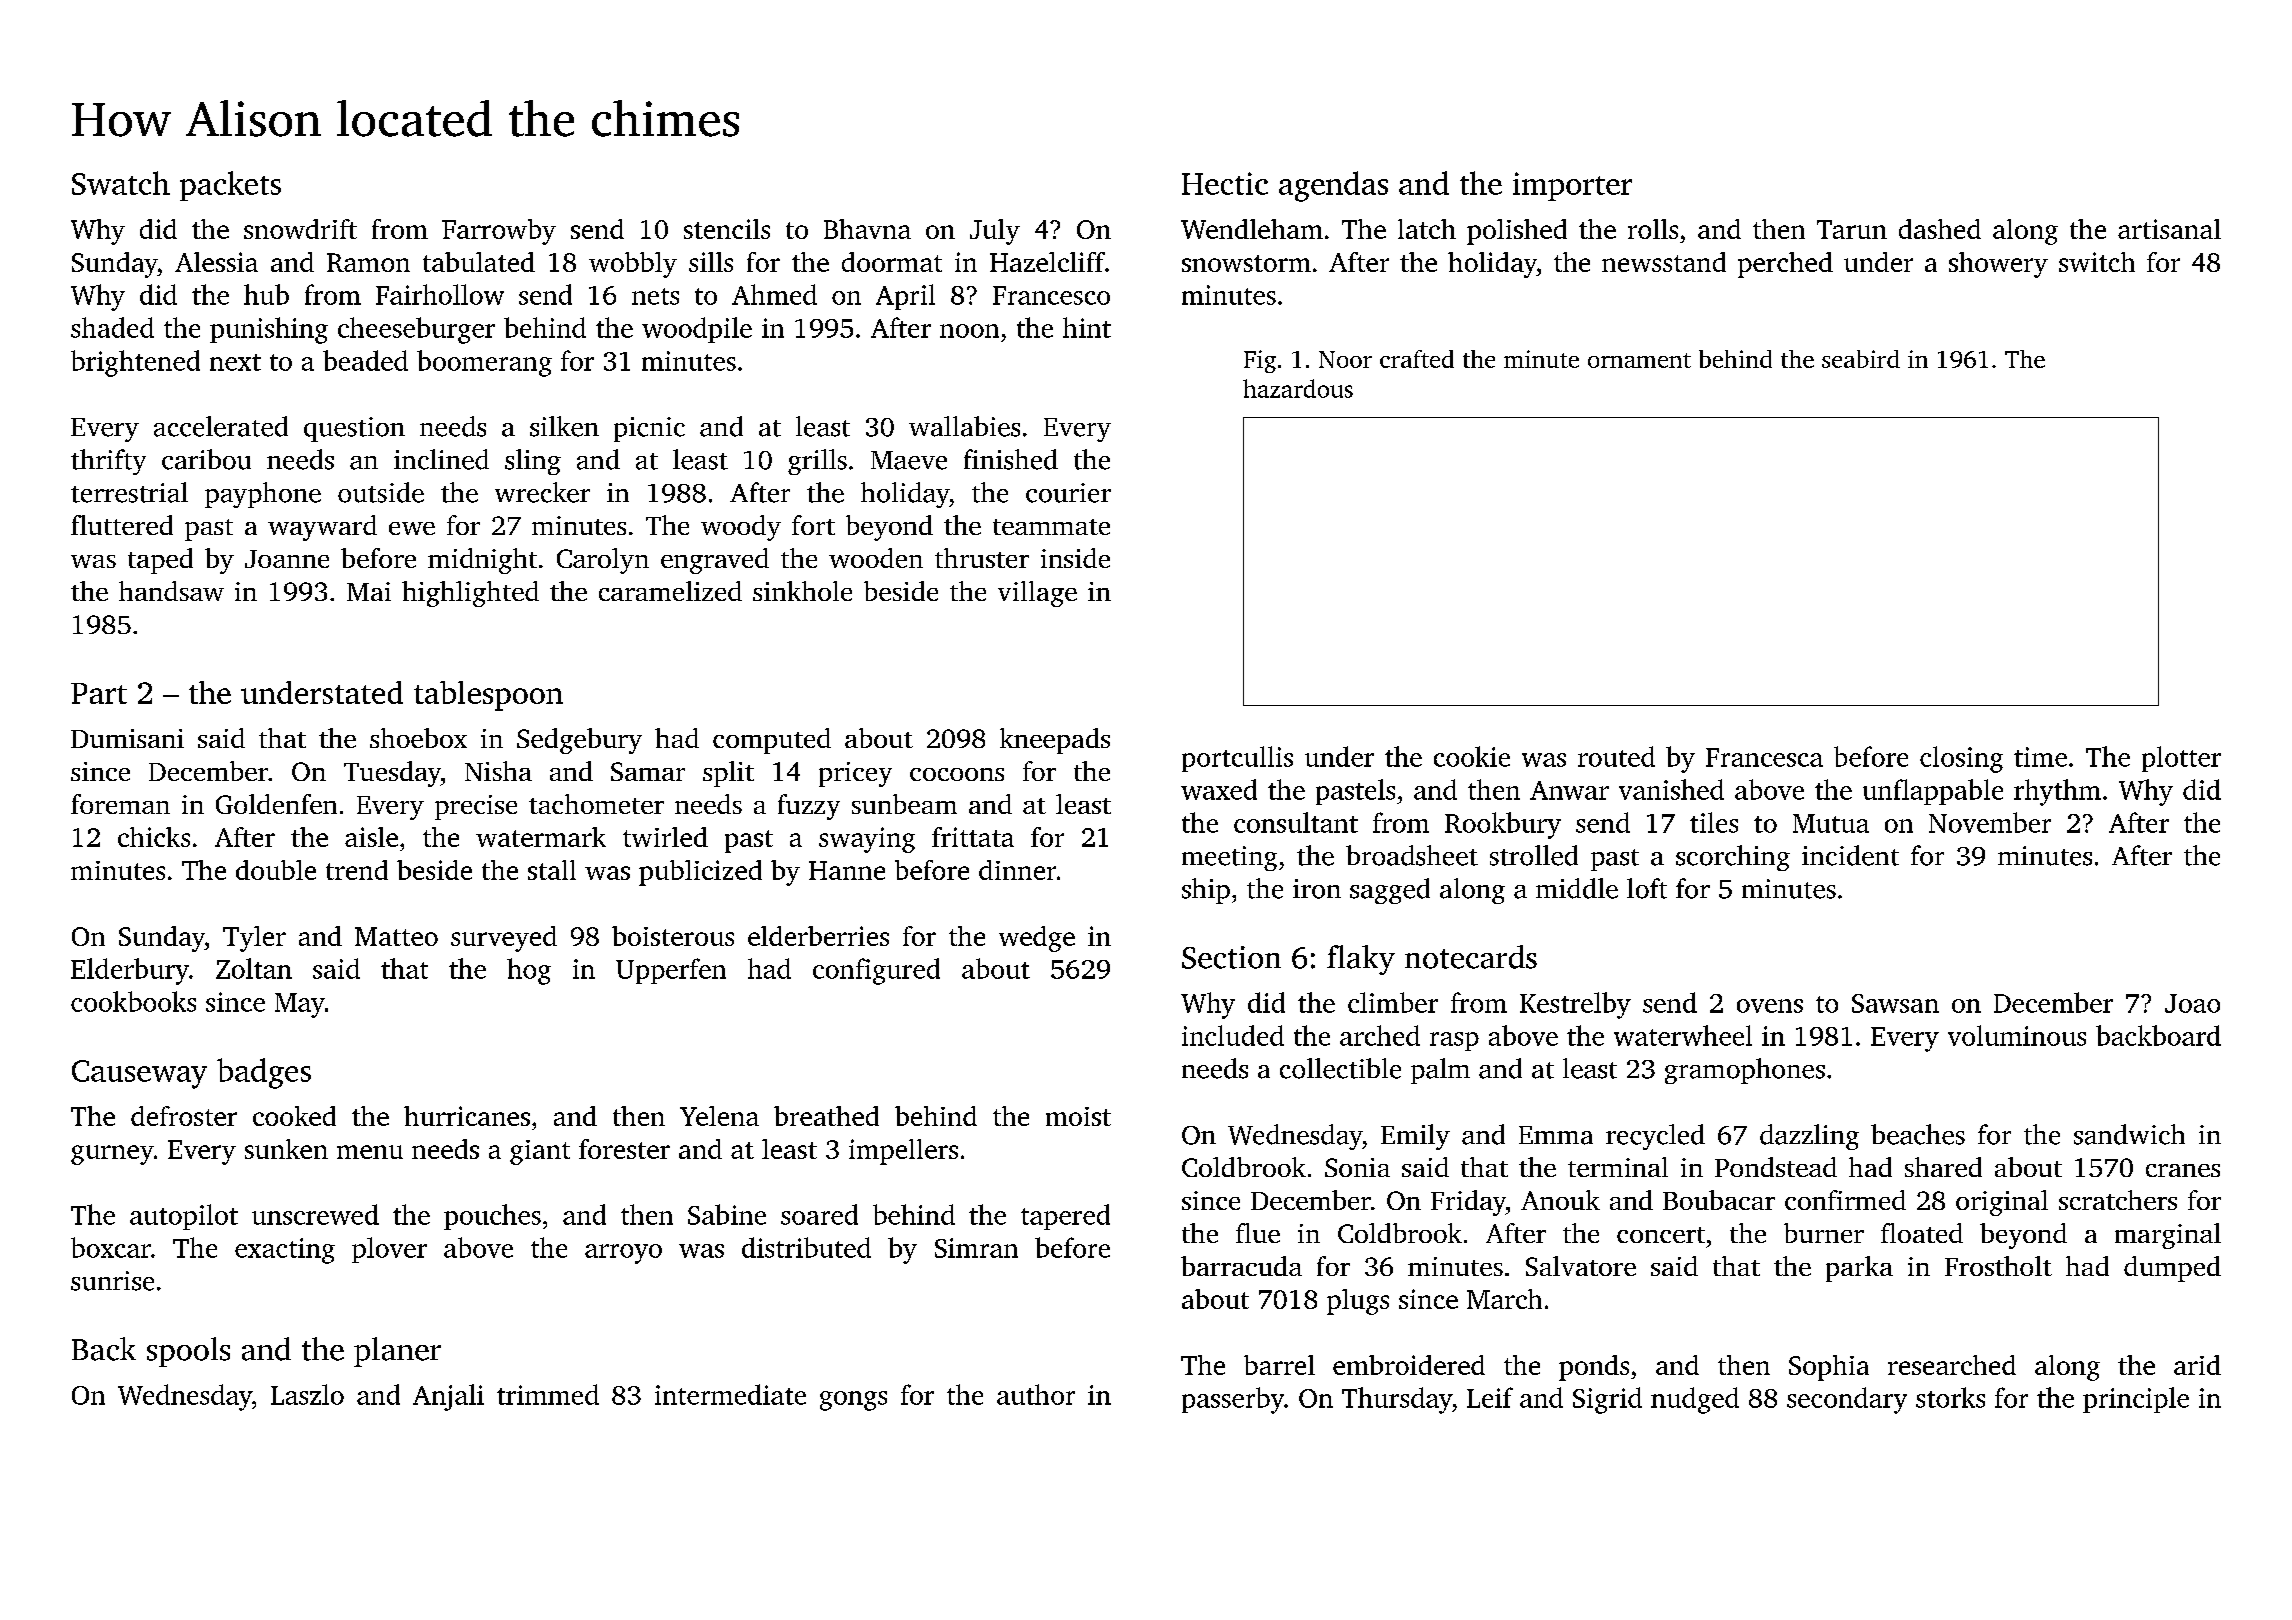 The image size is (2292, 1620). Describe the element at coordinates (2017, 1035) in the screenshot. I see `voluminous` at that location.
